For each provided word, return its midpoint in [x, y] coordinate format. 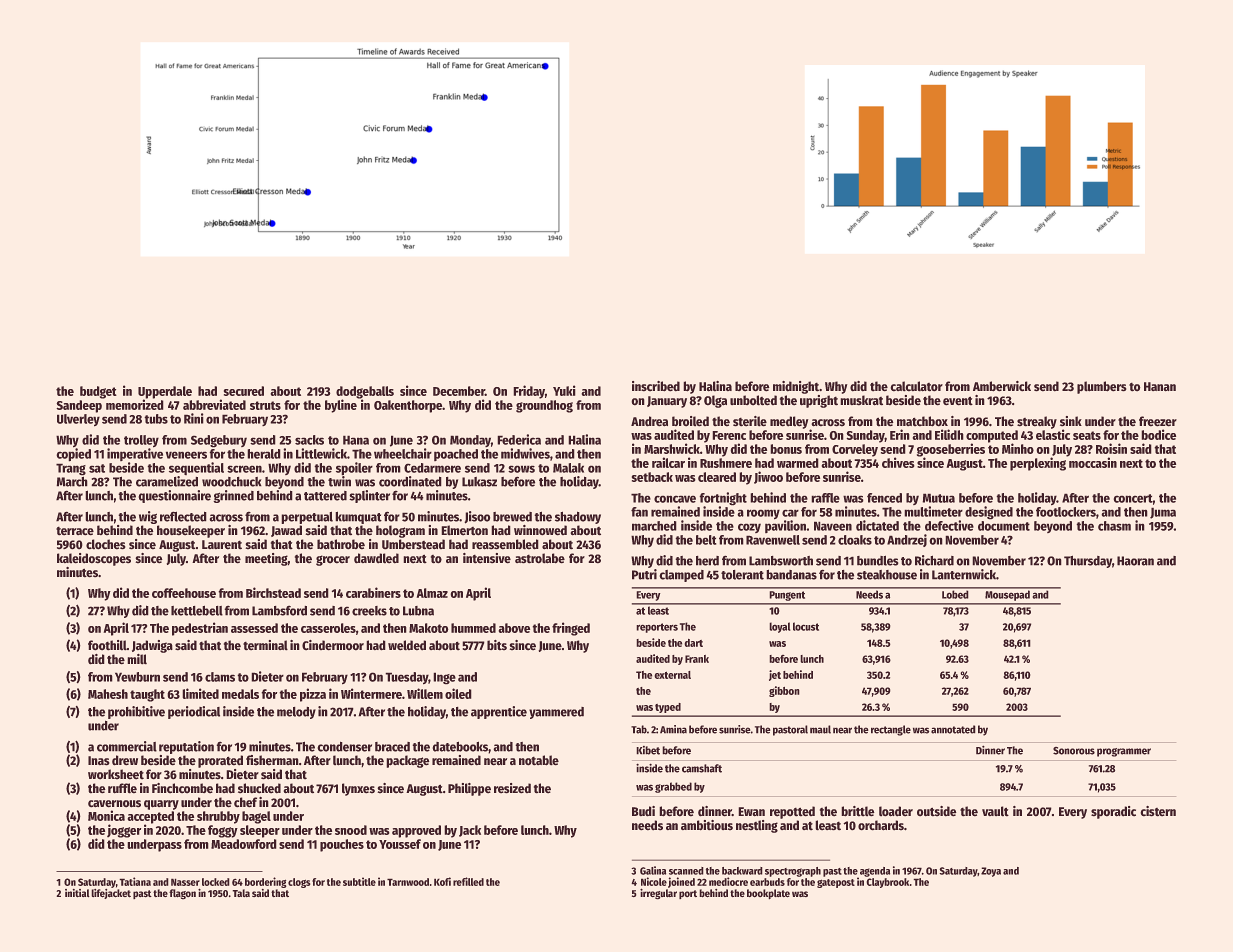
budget [98, 392]
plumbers [1101, 387]
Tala [241, 893]
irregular [658, 894]
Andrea [649, 421]
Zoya [991, 872]
